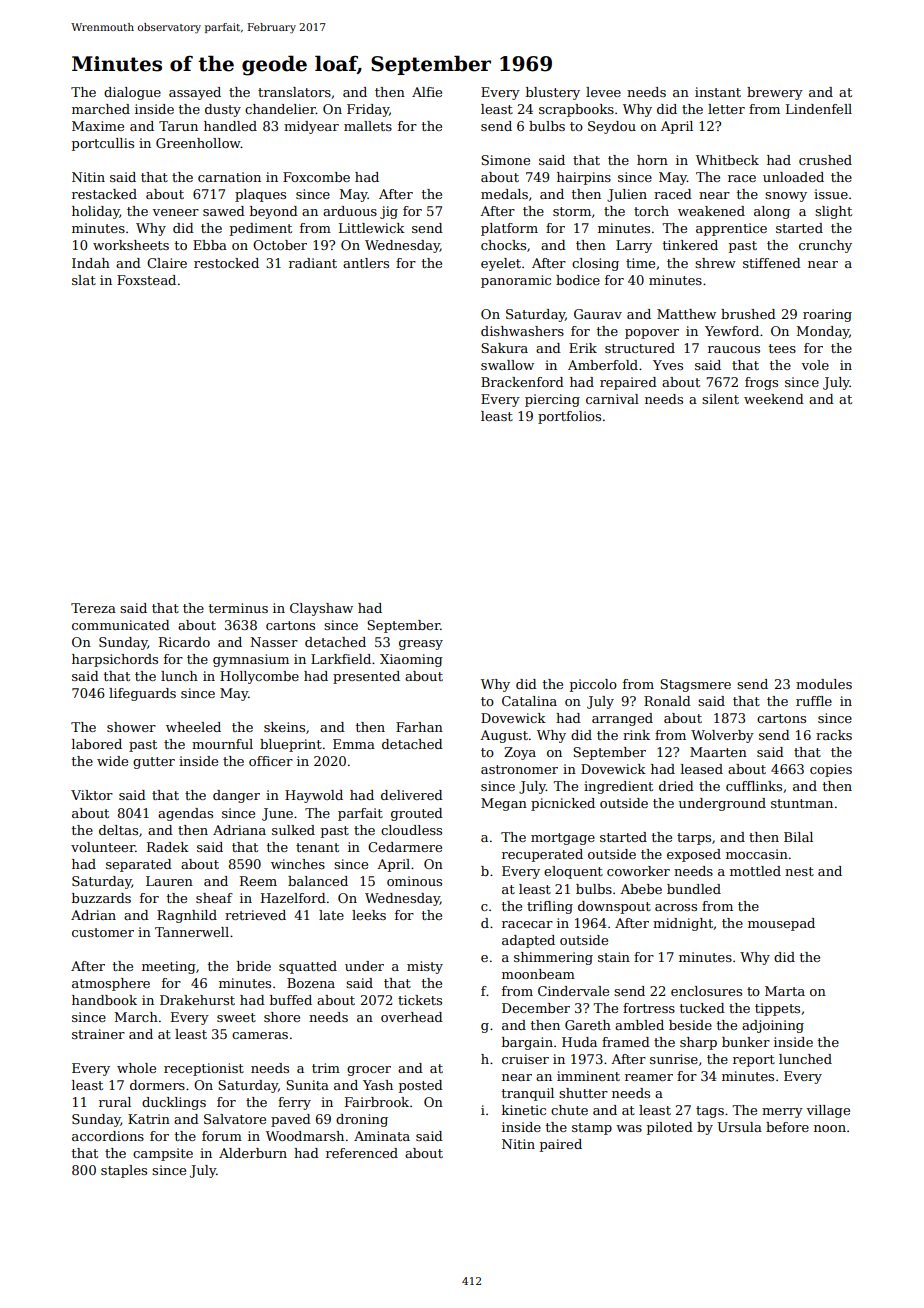 This screenshot has height=1308, width=924. Describe the element at coordinates (93, 608) in the screenshot. I see `Tereza` at that location.
